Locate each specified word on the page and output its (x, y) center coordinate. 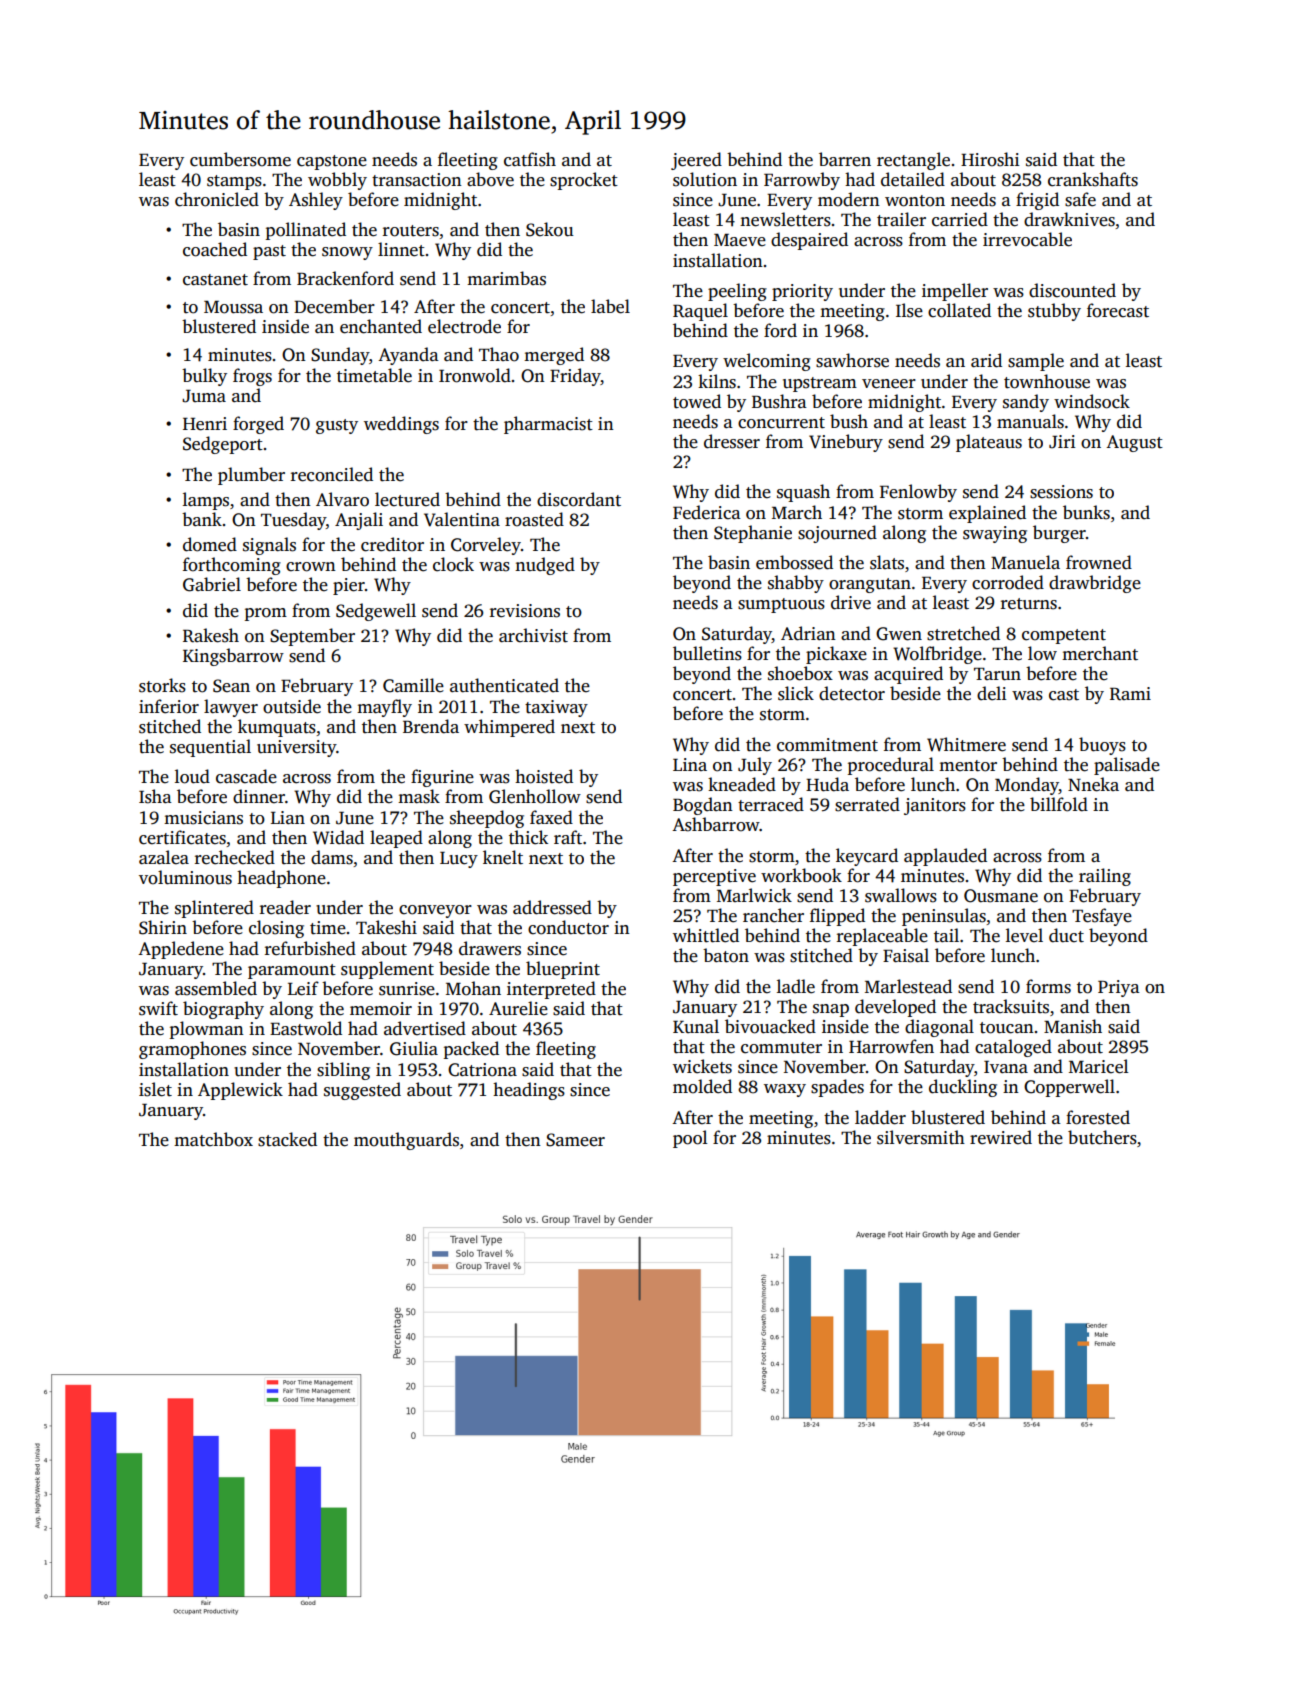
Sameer (575, 1140)
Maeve (740, 240)
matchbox (213, 1139)
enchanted (381, 326)
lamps (206, 501)
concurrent (781, 423)
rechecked (235, 857)
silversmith (921, 1137)
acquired (908, 675)
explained (987, 514)
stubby (1054, 312)
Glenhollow (535, 796)
